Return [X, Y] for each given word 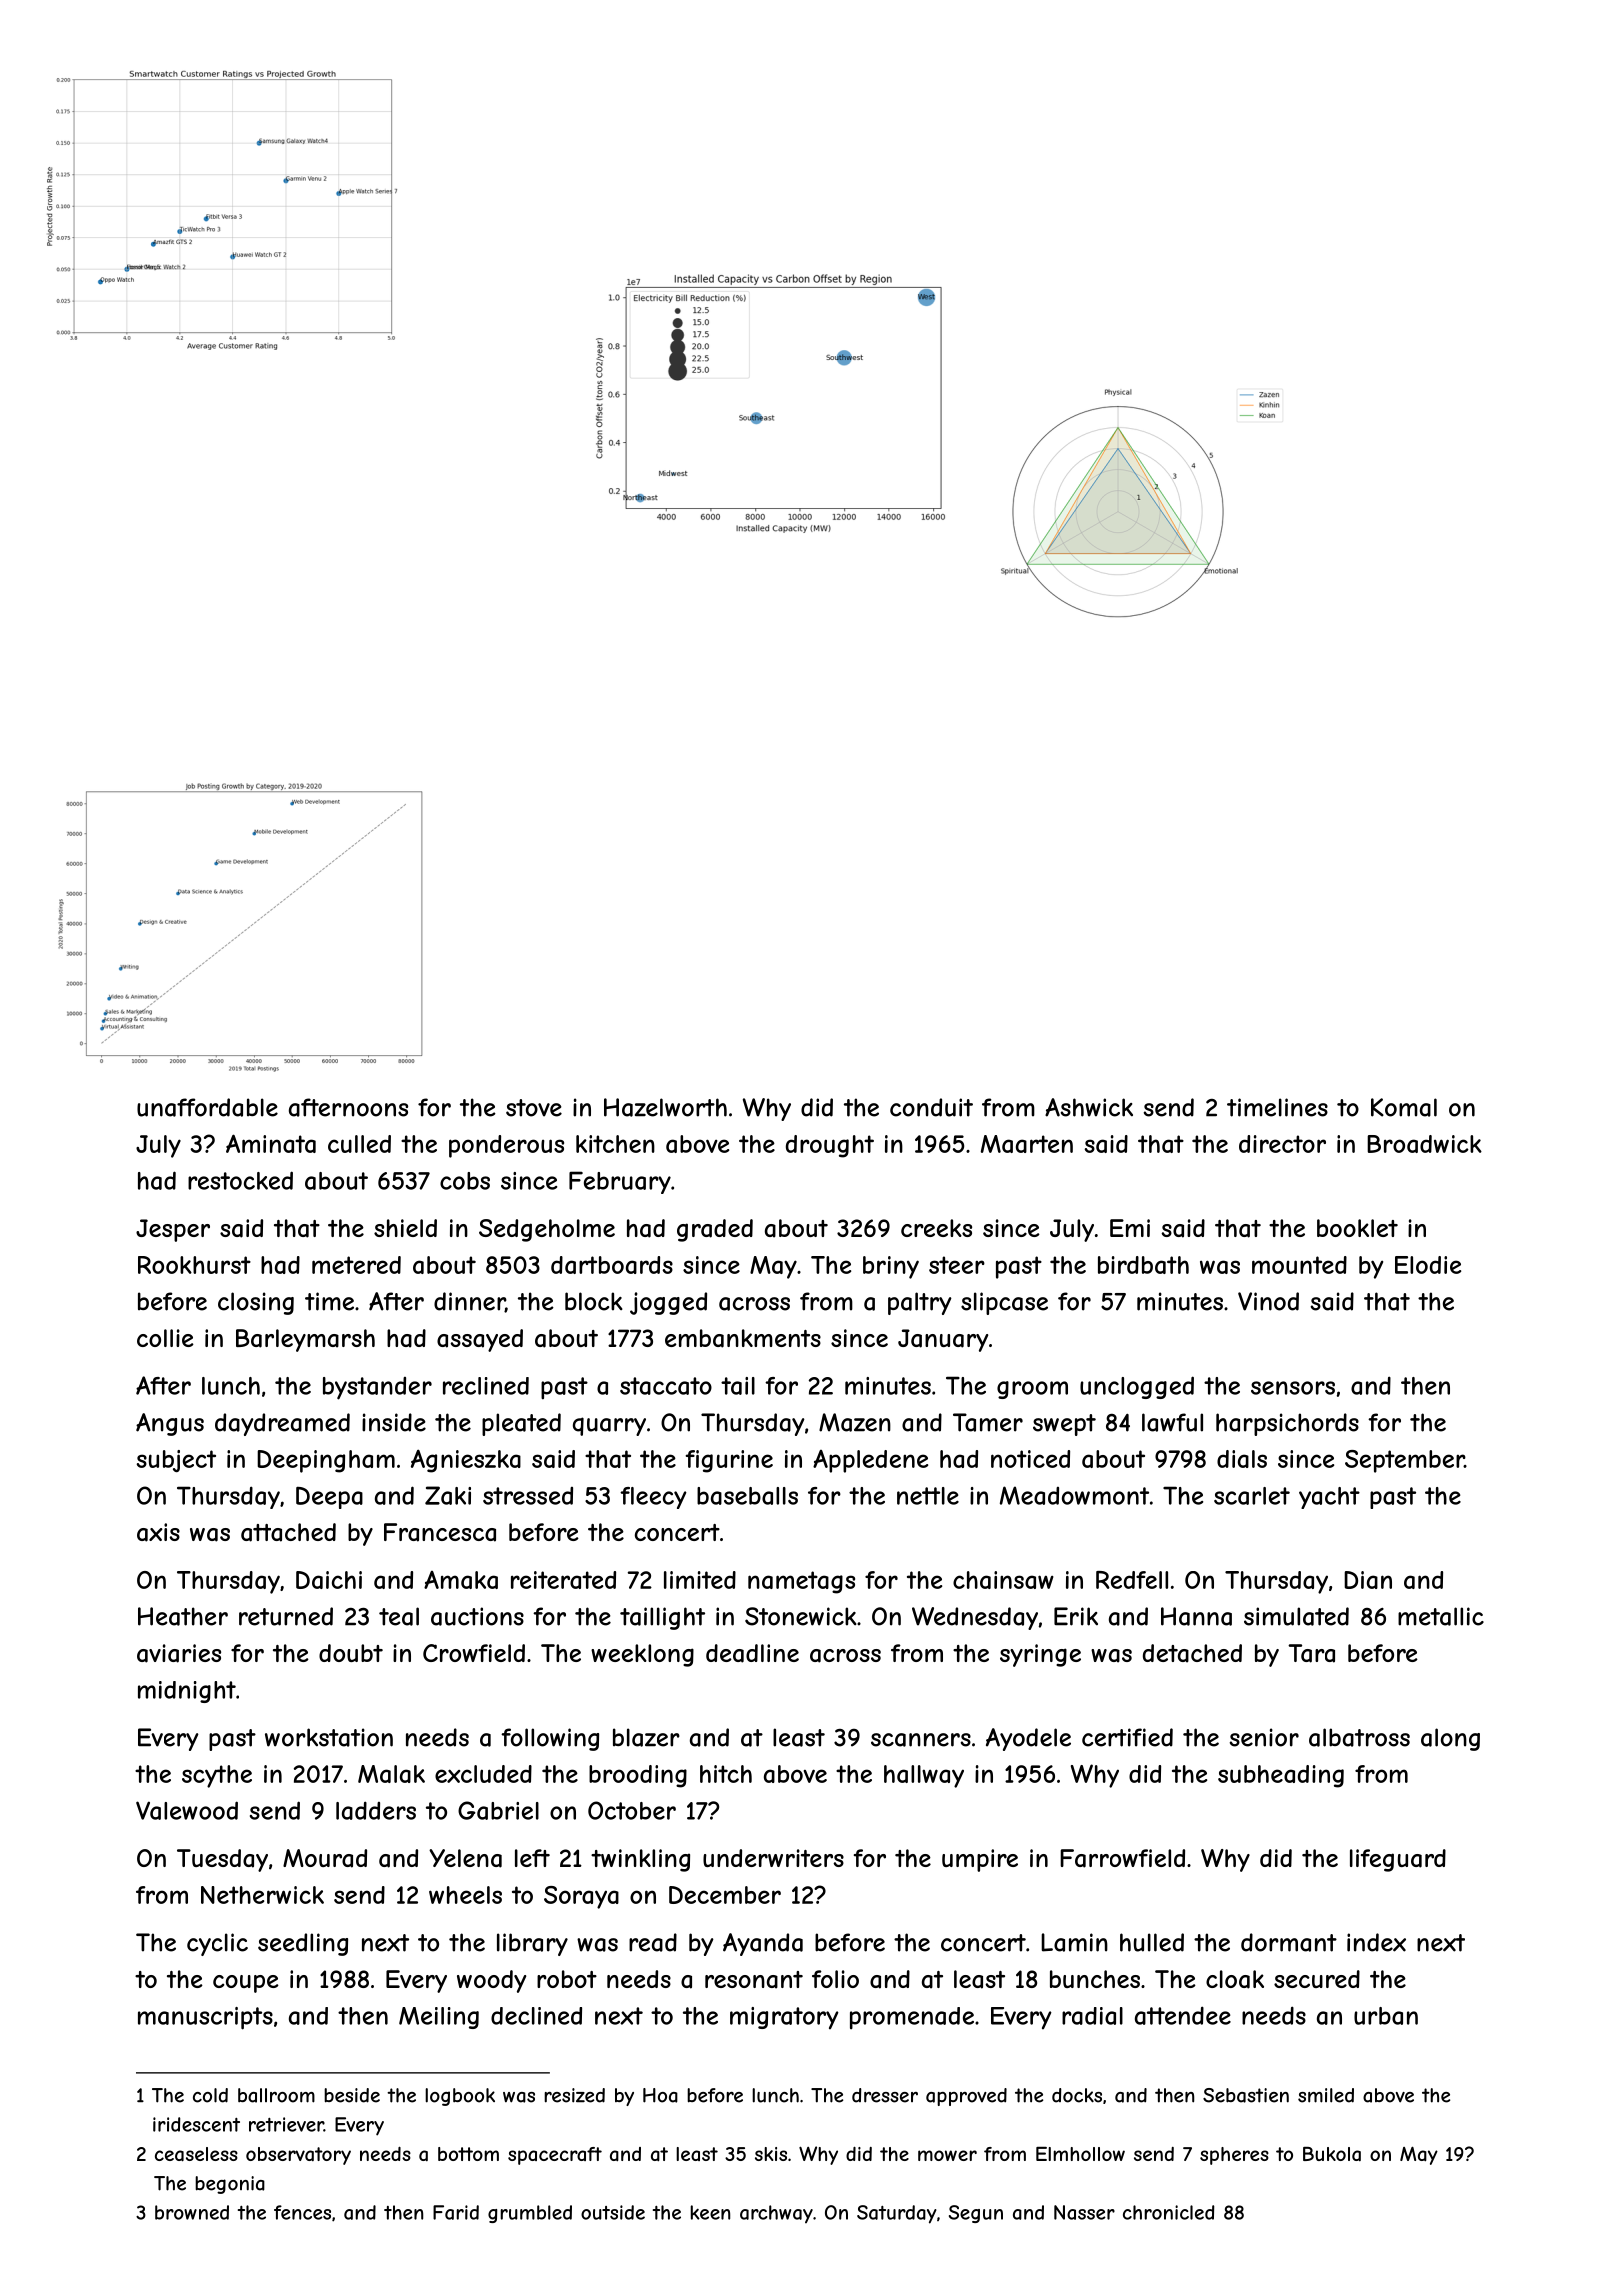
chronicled [1169, 2212]
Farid [456, 2212]
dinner [469, 1302]
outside [613, 2212]
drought [830, 1146]
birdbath [1143, 1265]
